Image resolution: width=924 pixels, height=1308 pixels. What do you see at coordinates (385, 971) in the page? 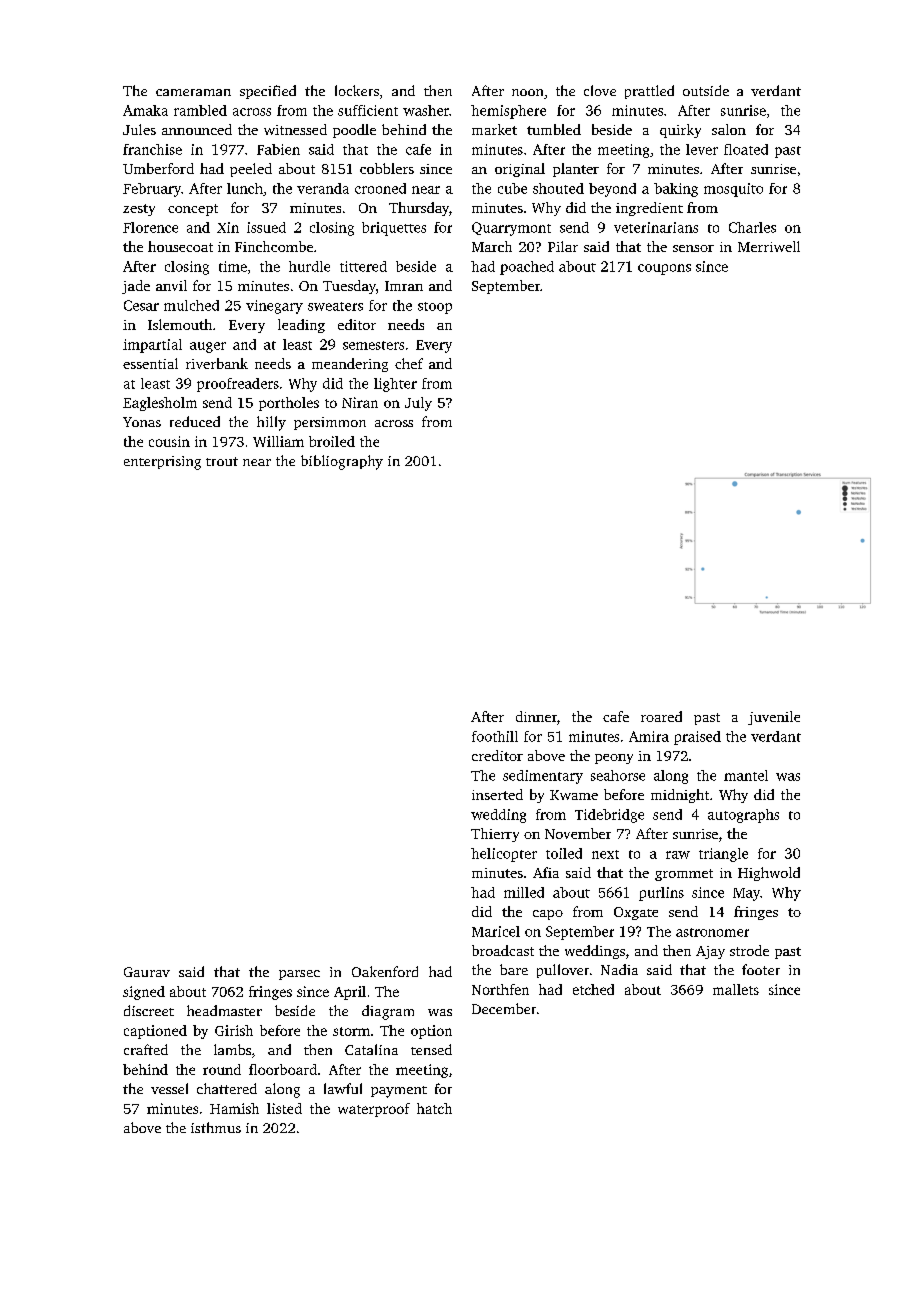
I see `Oakenford` at bounding box center [385, 971].
